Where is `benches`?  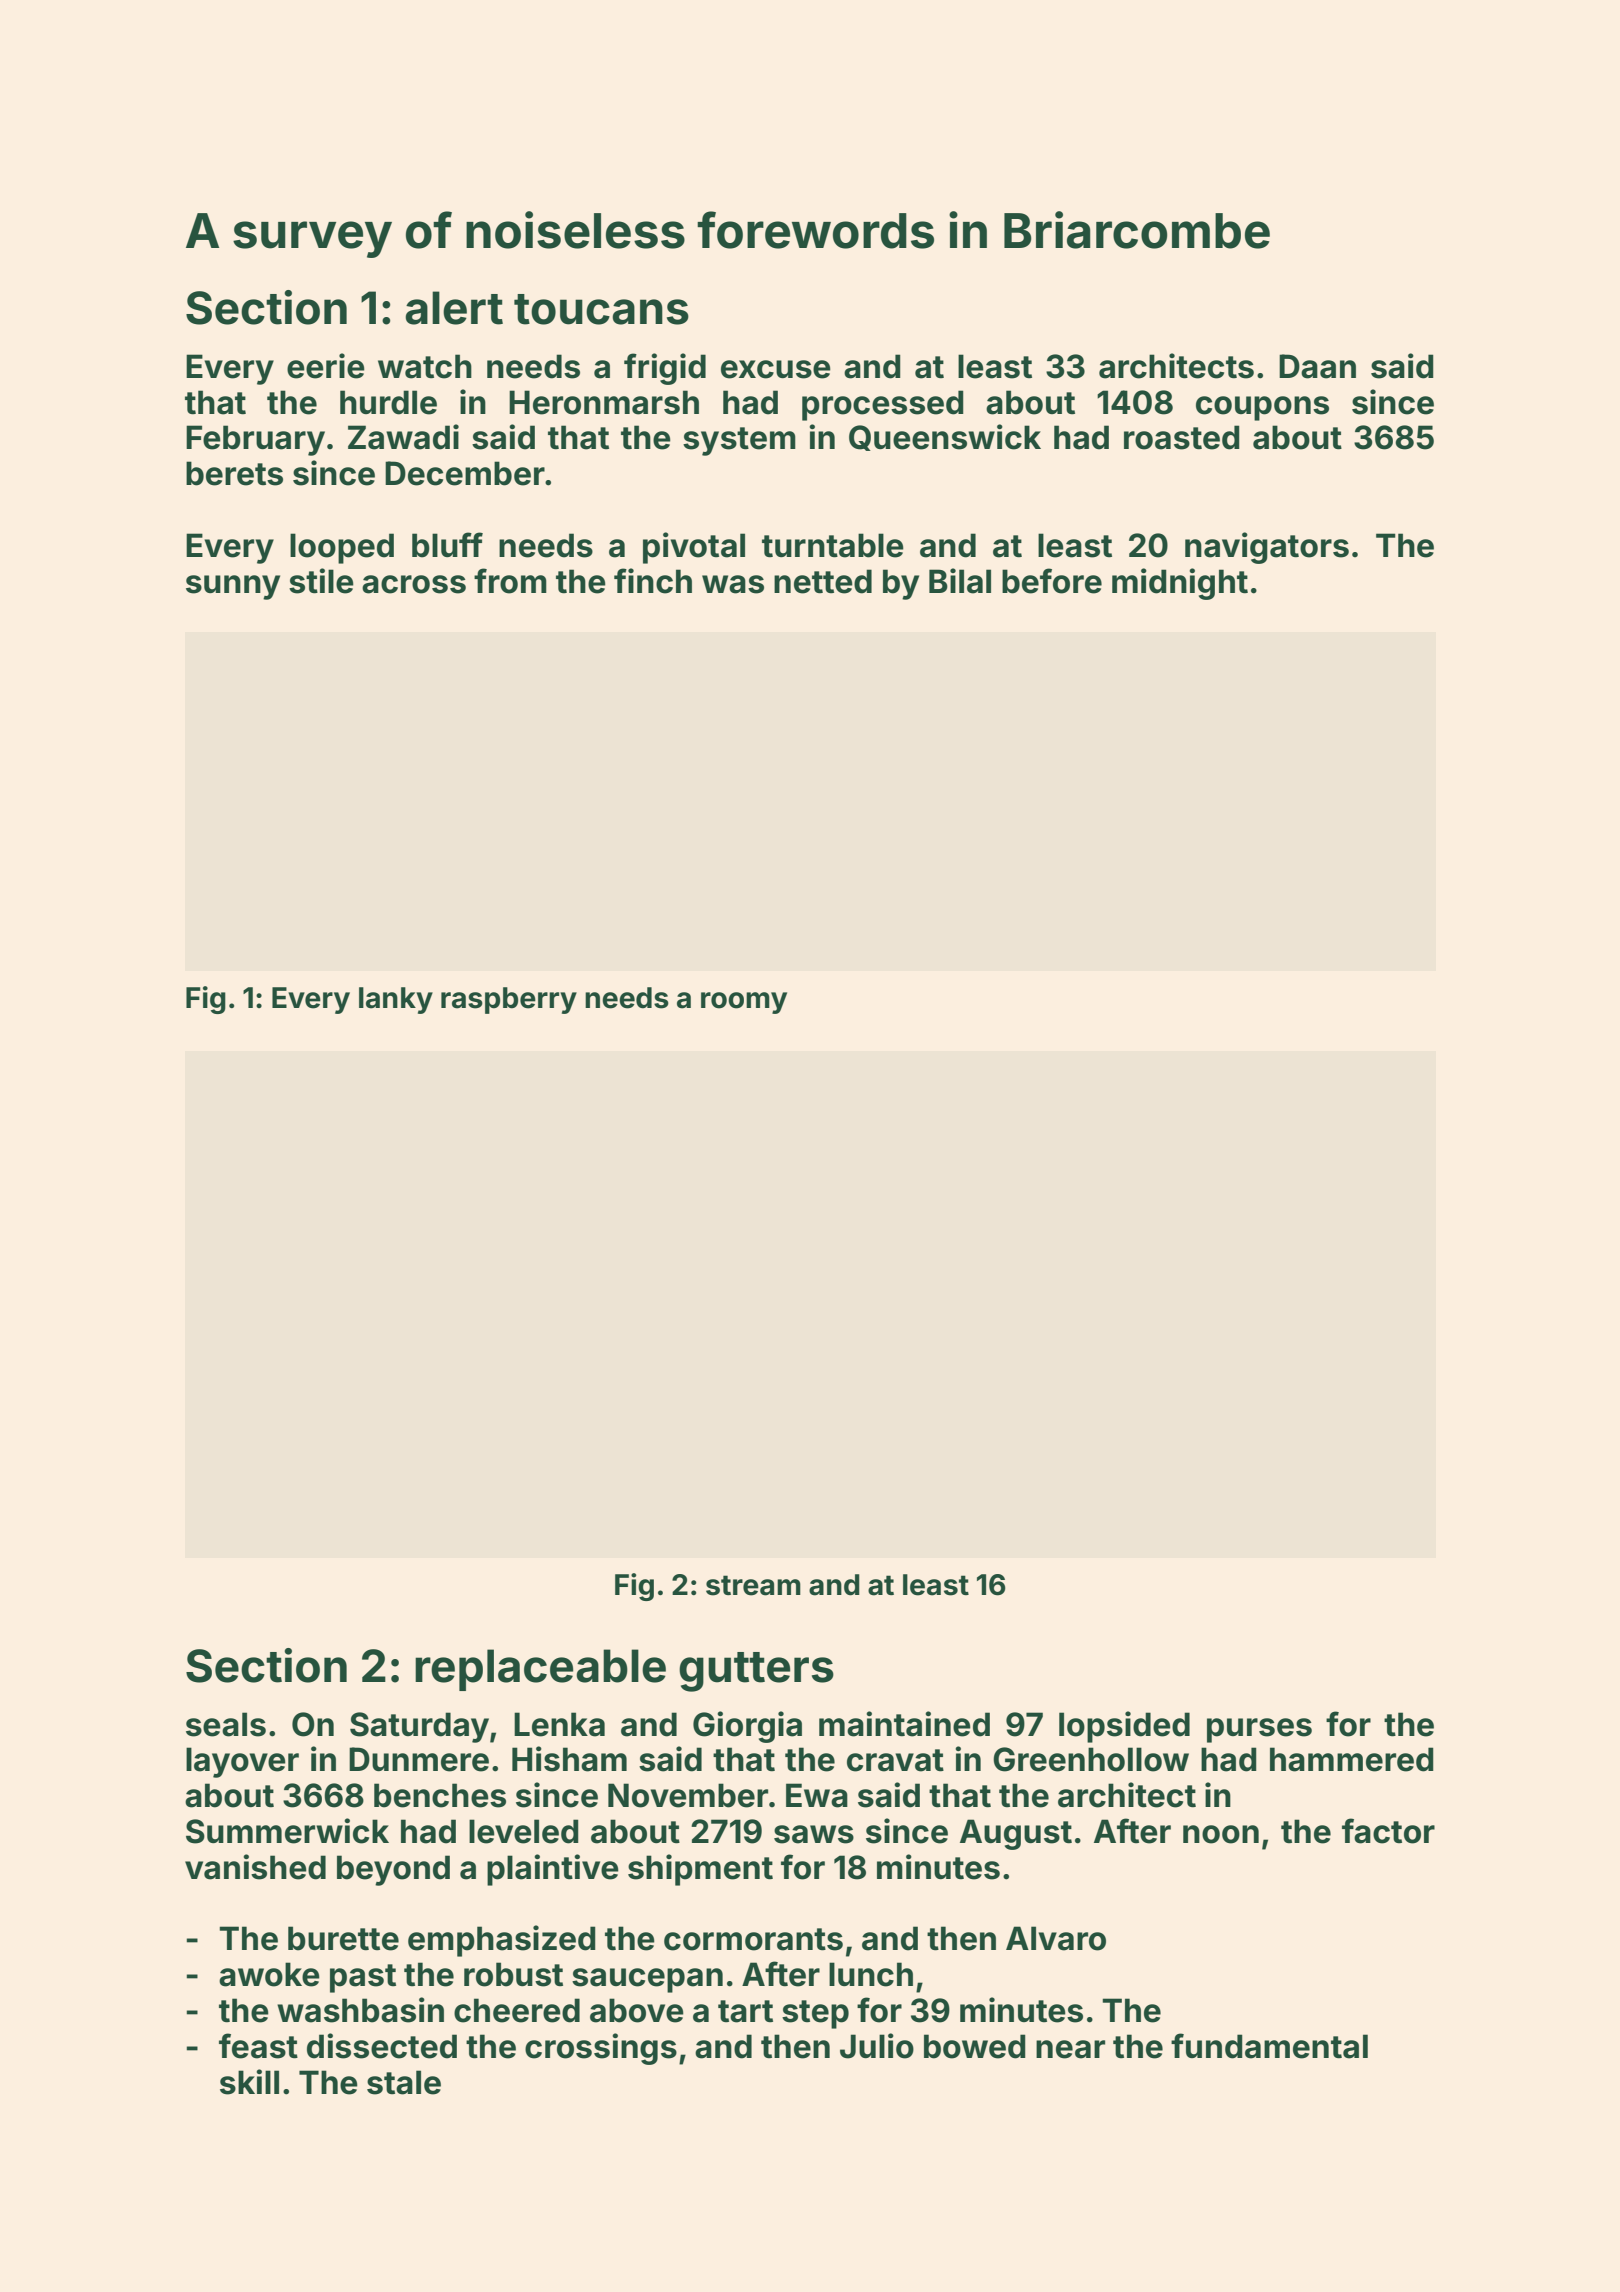 benches is located at coordinates (440, 1795).
